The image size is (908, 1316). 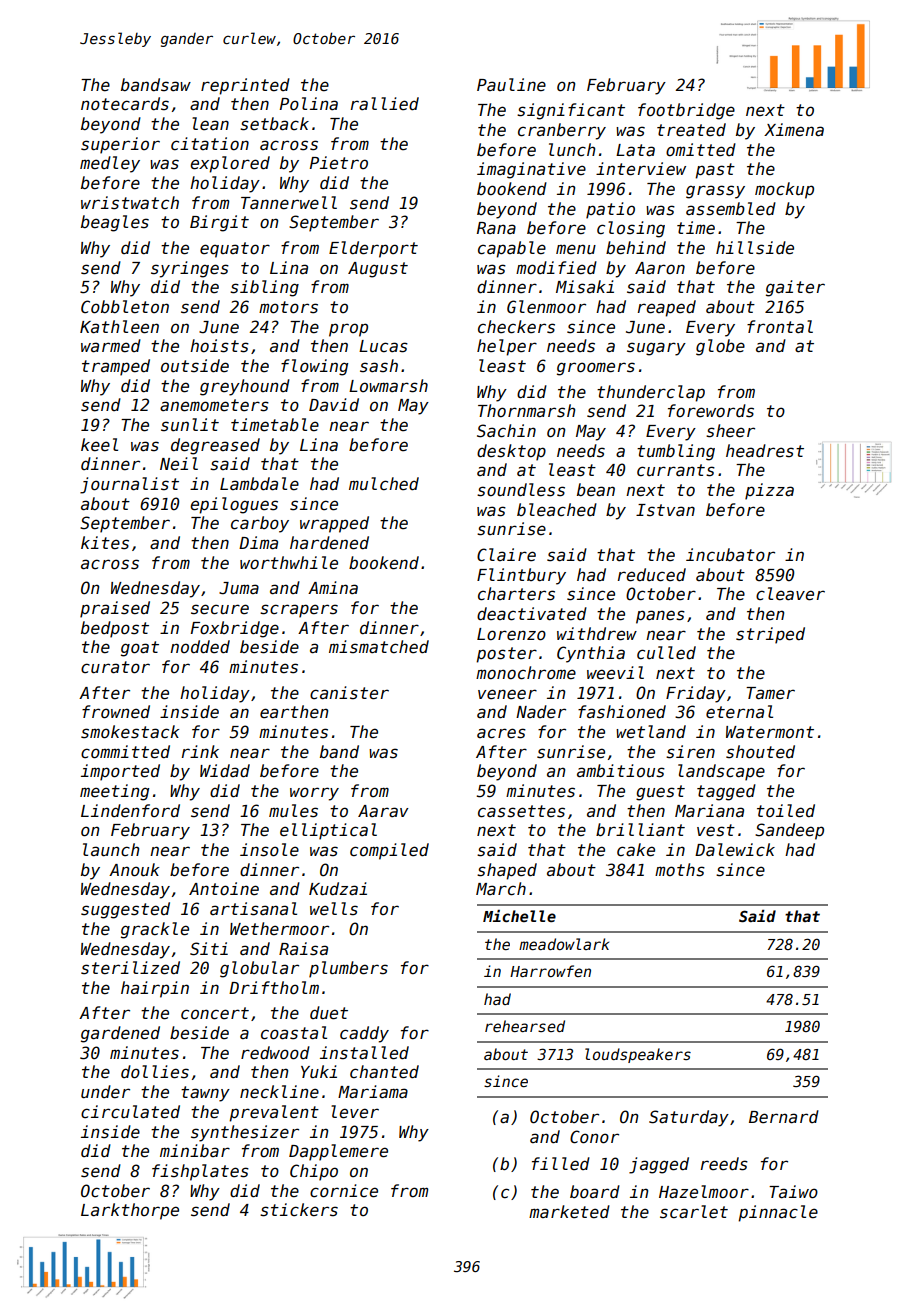 I want to click on cleaver, so click(x=790, y=594).
